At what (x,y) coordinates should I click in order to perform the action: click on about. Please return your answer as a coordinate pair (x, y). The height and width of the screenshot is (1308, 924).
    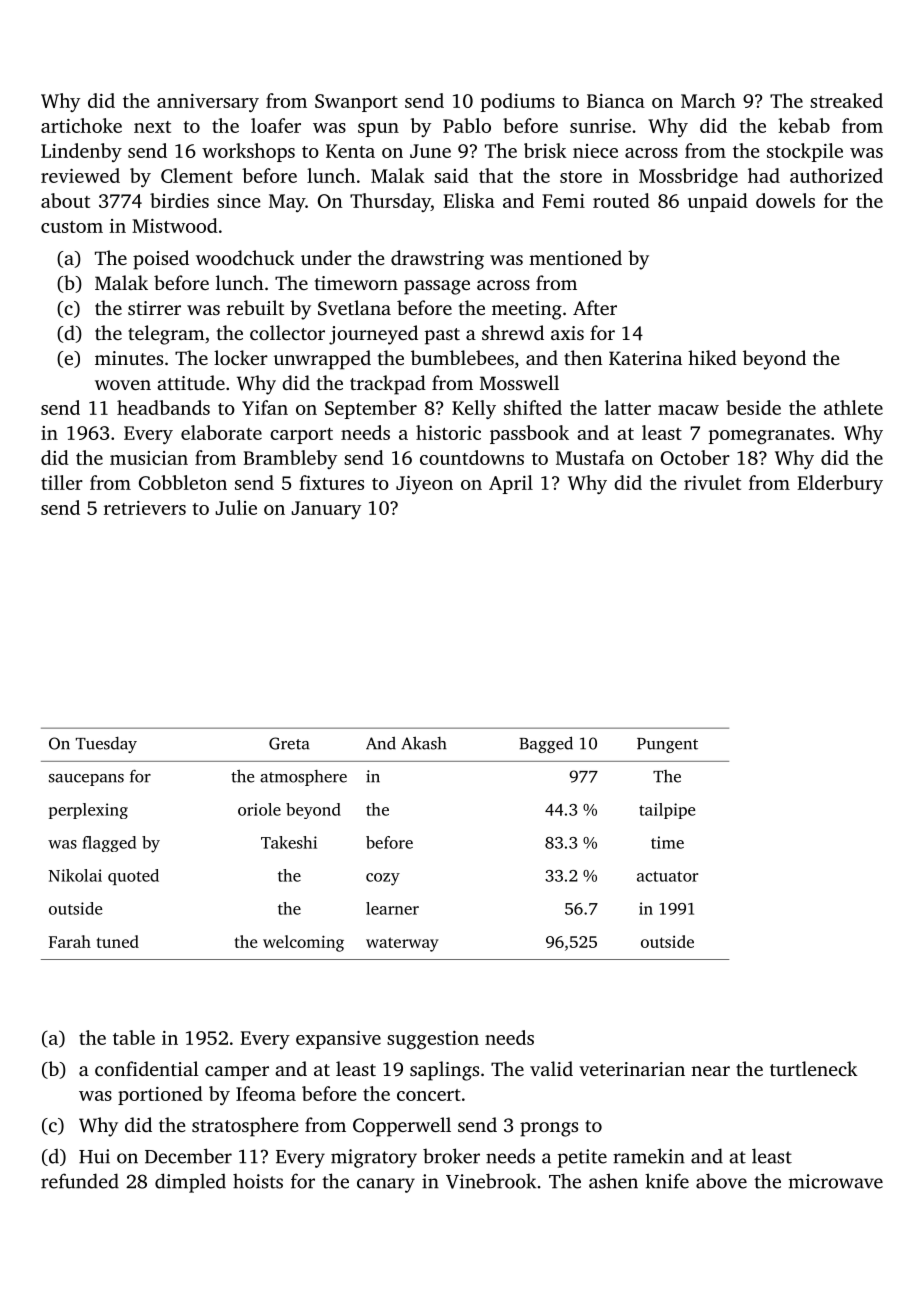
    Looking at the image, I should click on (65, 200).
